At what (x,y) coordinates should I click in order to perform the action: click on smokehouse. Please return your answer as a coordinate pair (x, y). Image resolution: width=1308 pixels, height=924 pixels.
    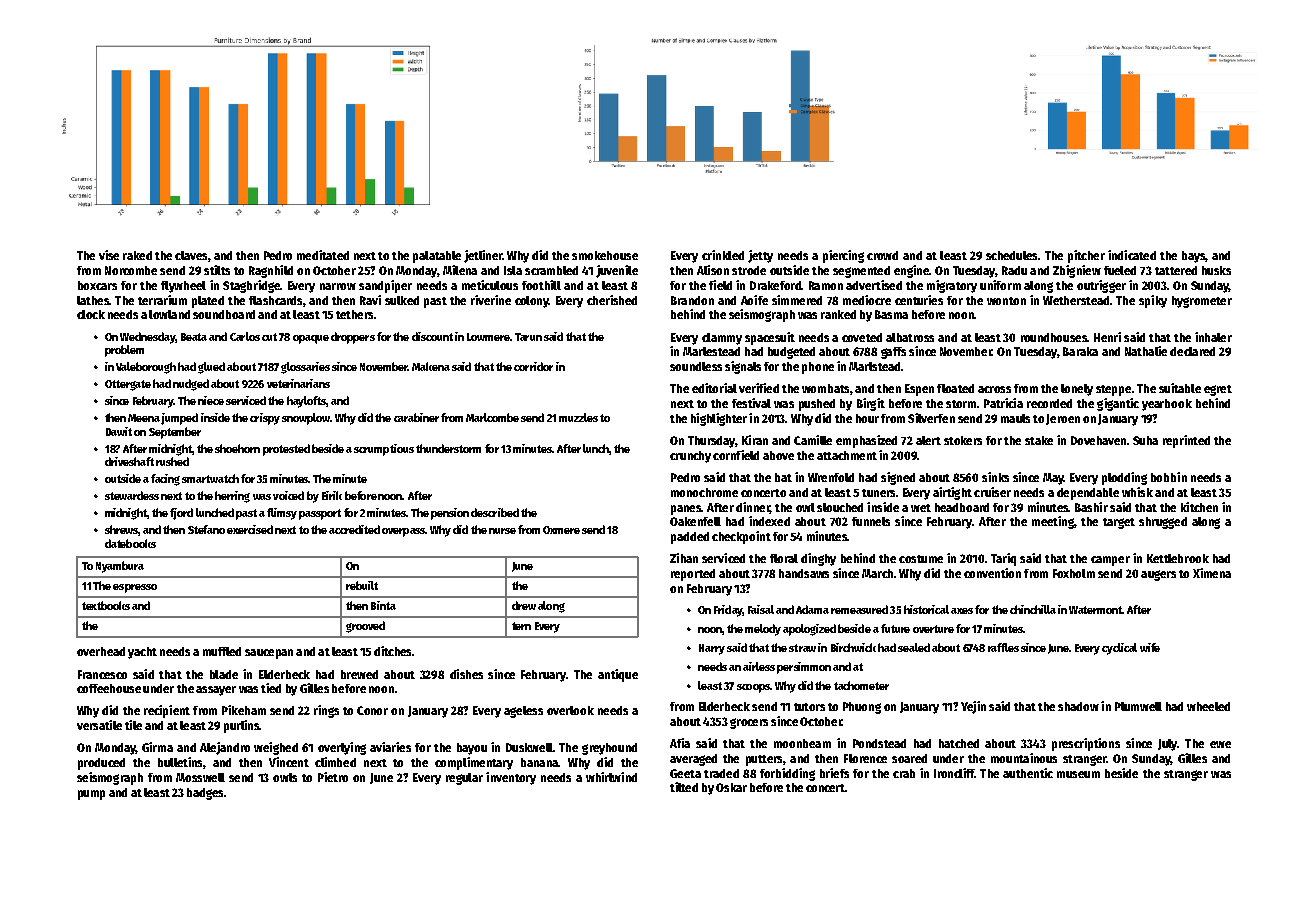
    Looking at the image, I should click on (605, 255).
